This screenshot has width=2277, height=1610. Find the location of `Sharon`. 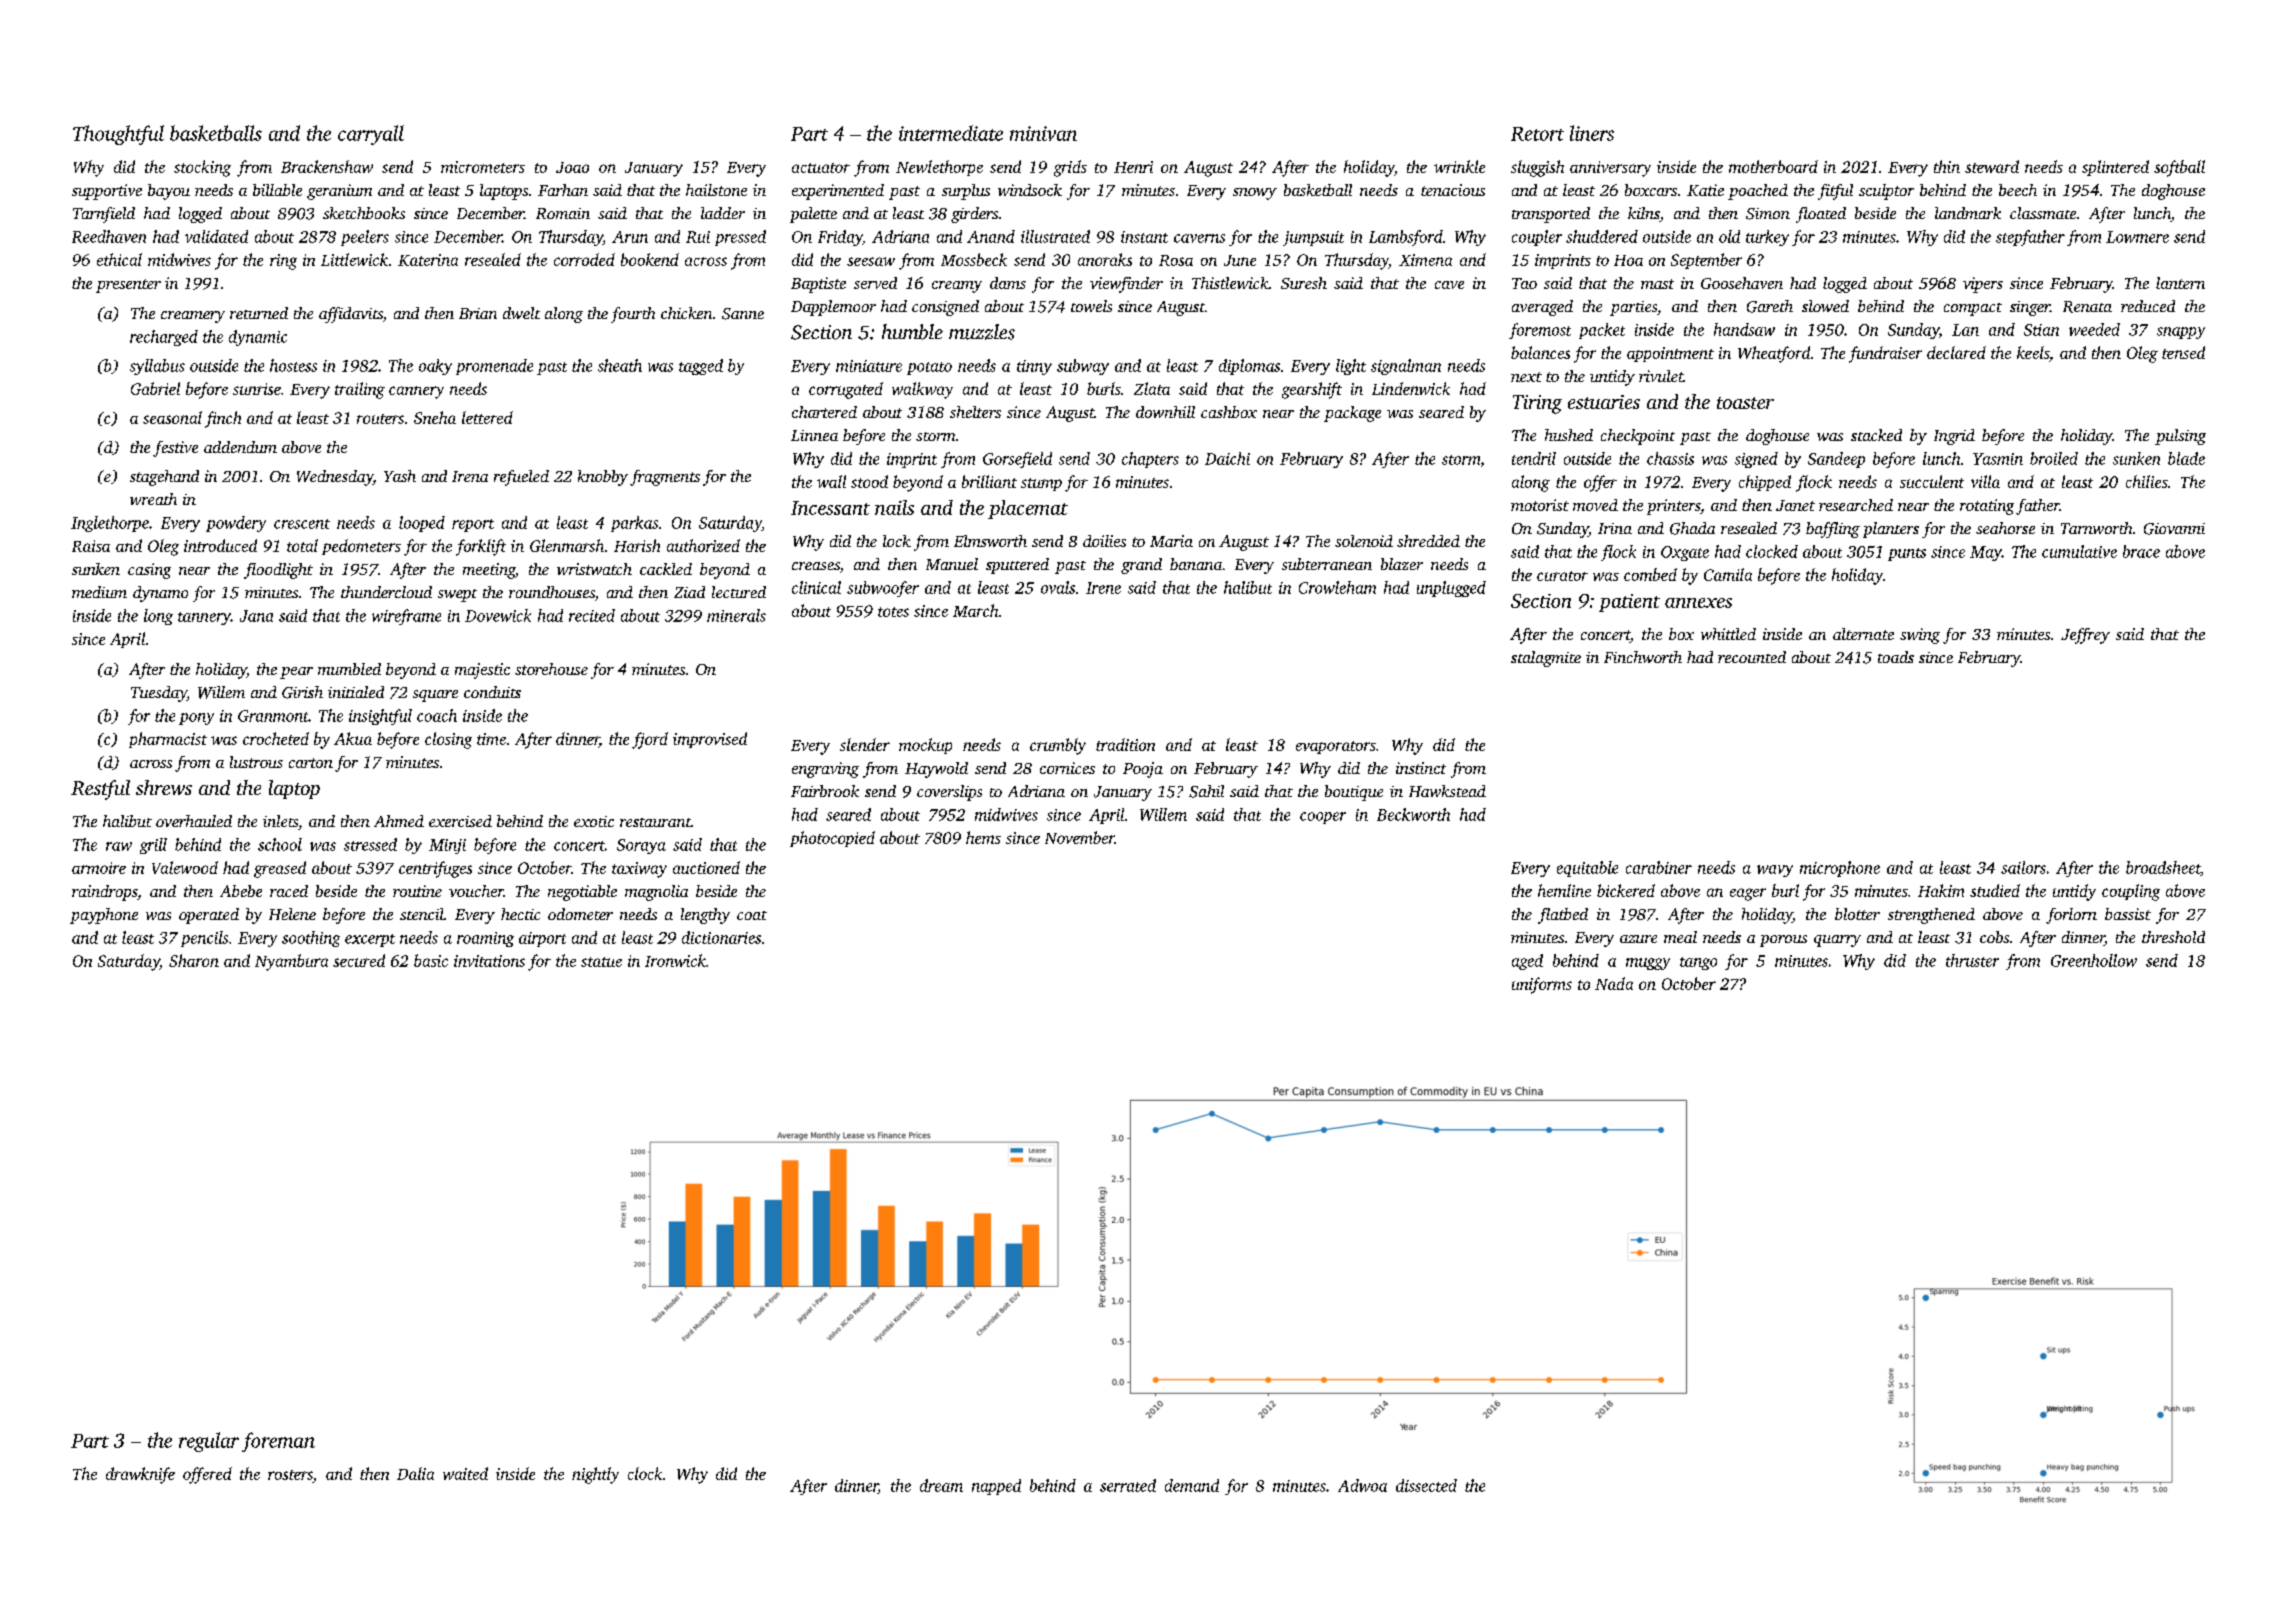

Sharon is located at coordinates (194, 960).
